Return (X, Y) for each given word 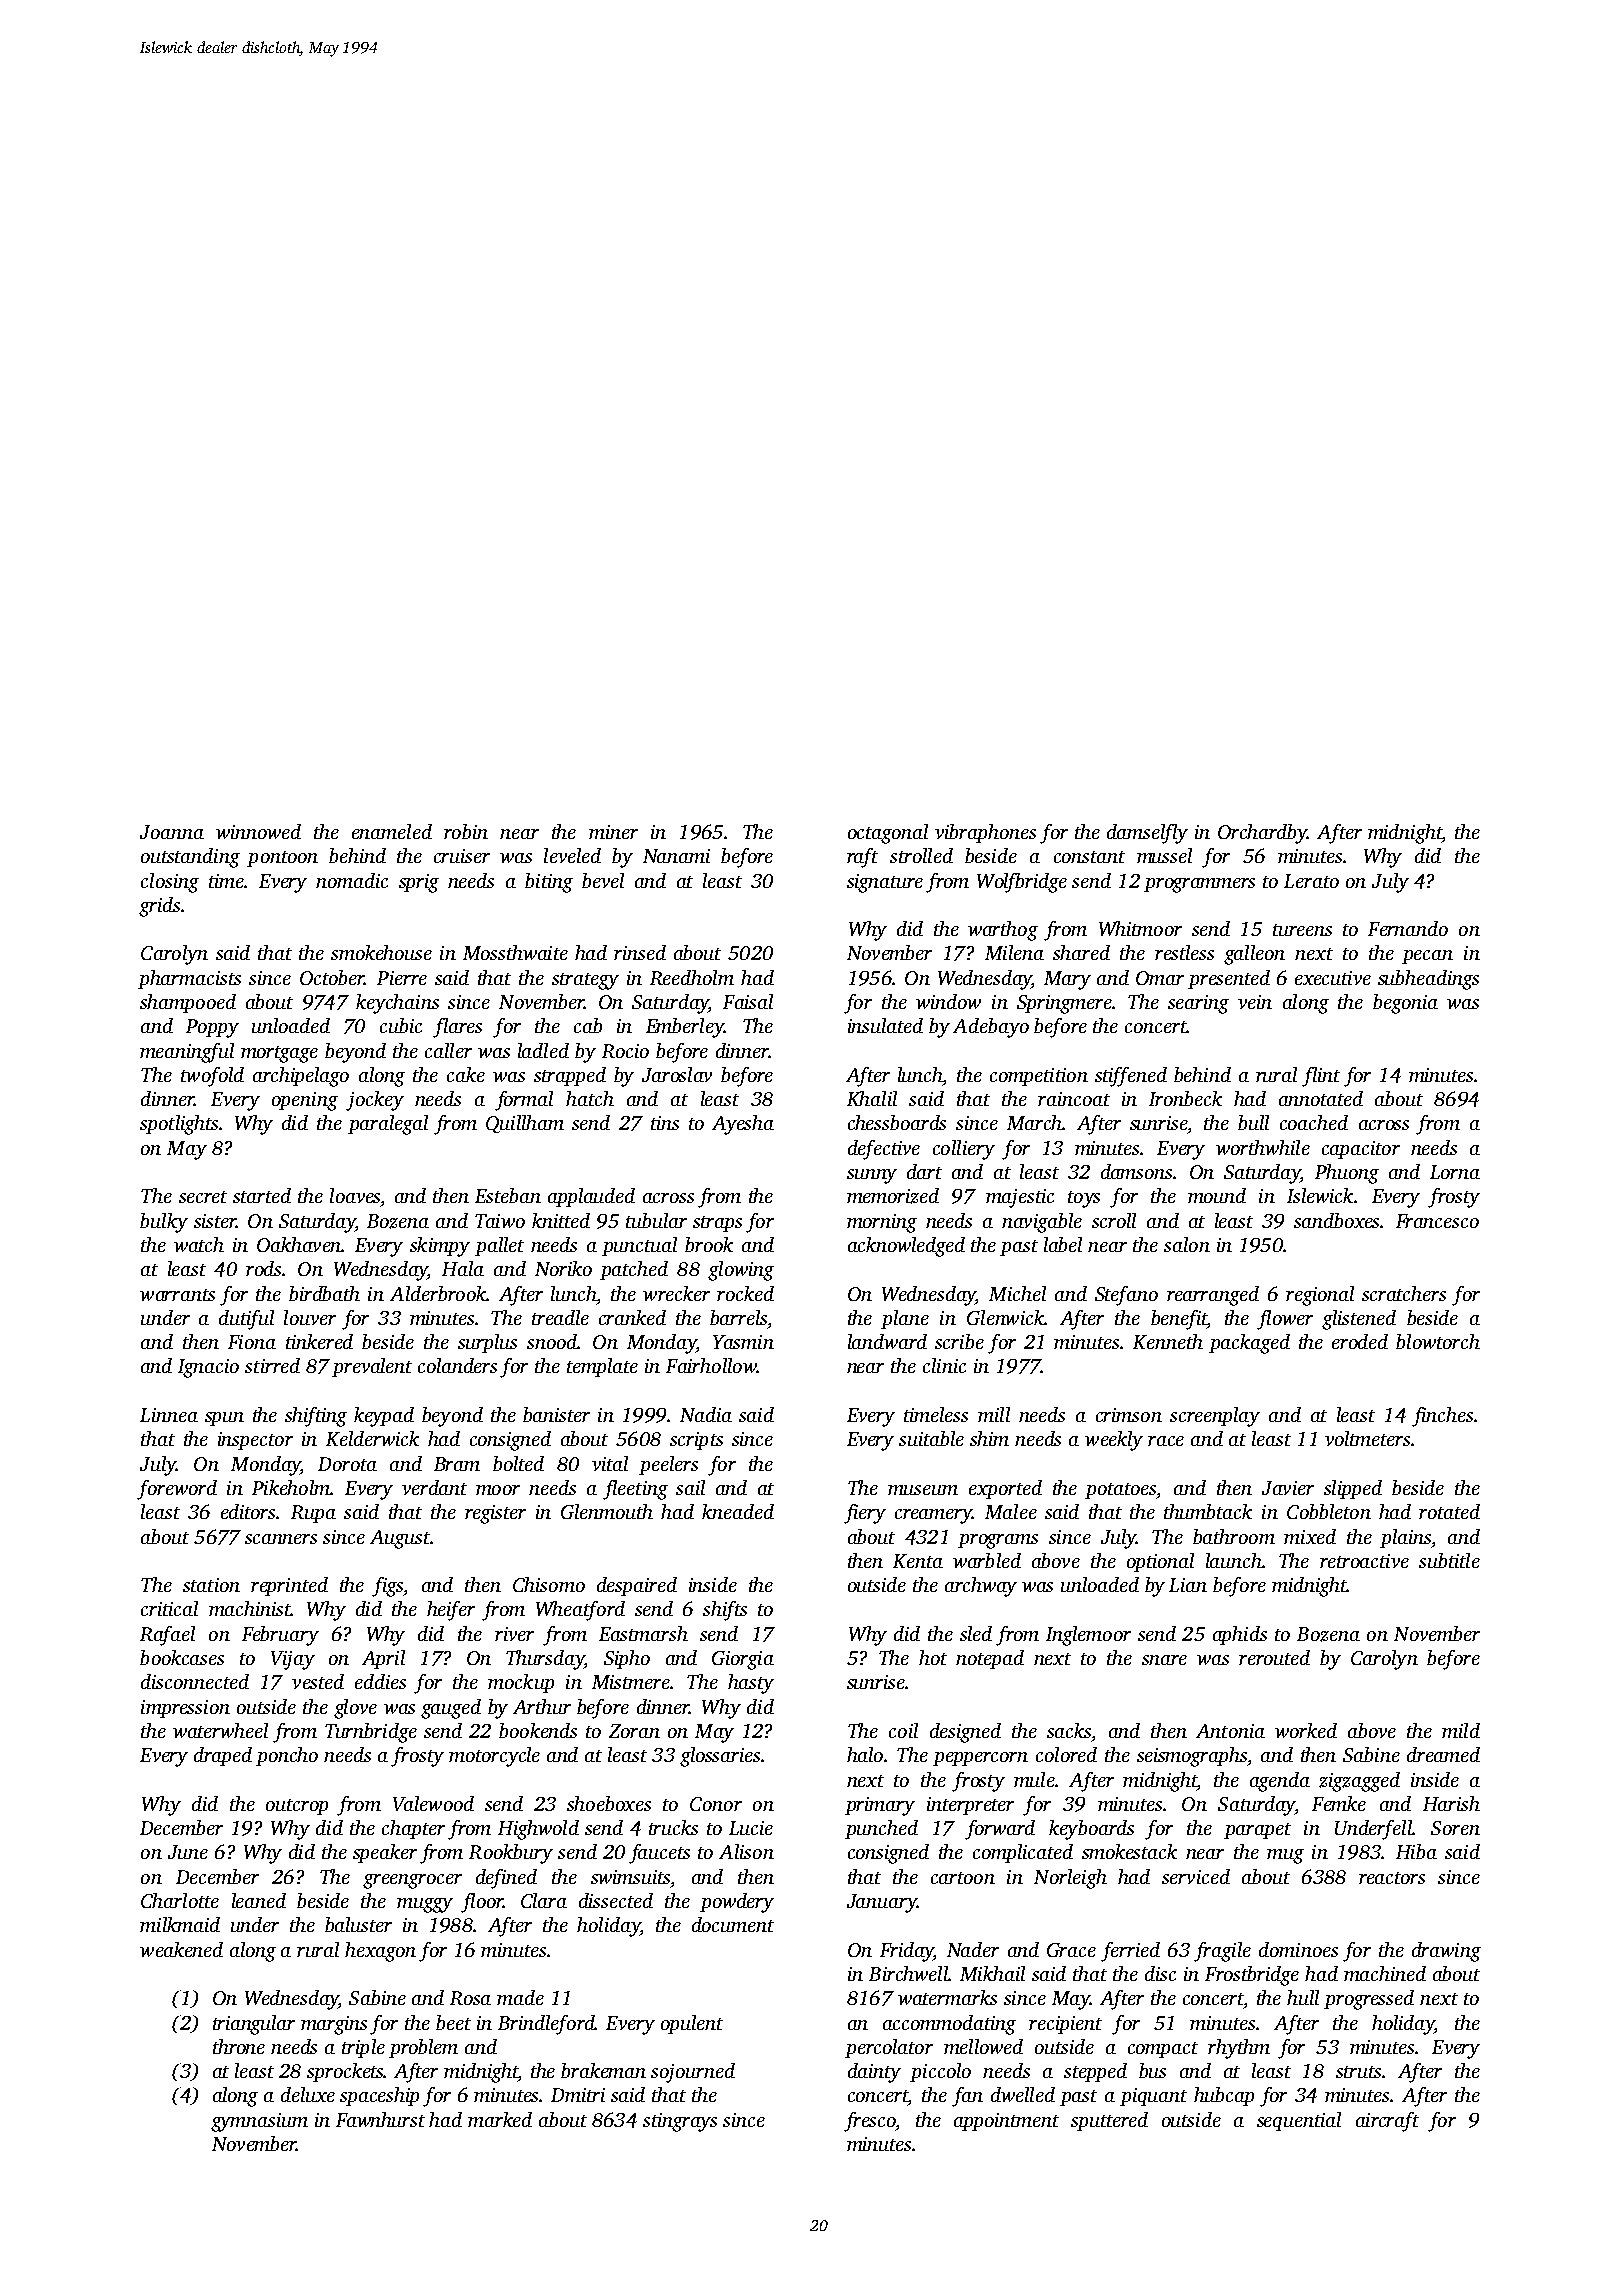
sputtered (1109, 2121)
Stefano (1126, 1296)
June (188, 1852)
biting (549, 883)
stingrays (680, 2122)
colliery (964, 1150)
